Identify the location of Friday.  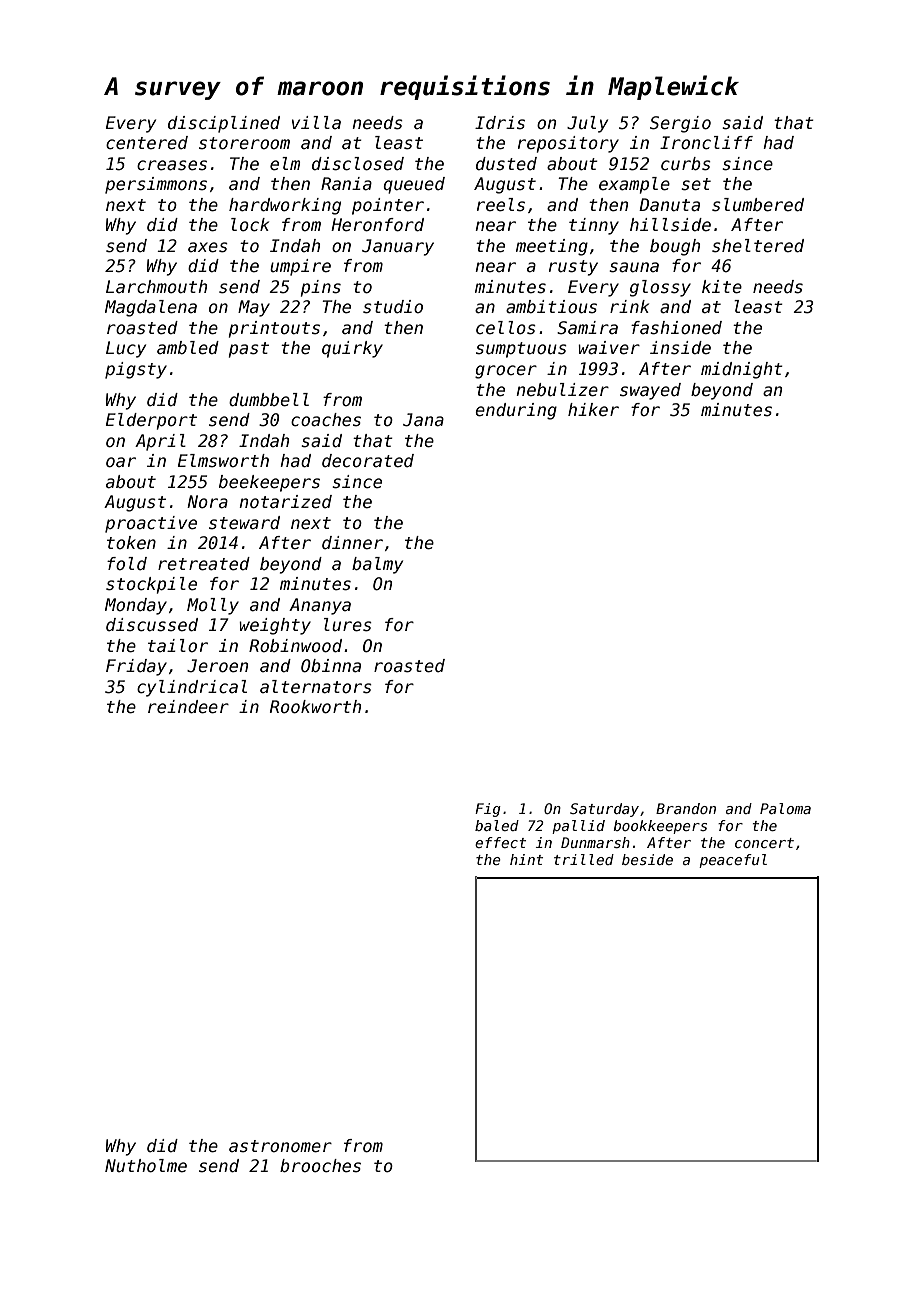
(136, 667).
